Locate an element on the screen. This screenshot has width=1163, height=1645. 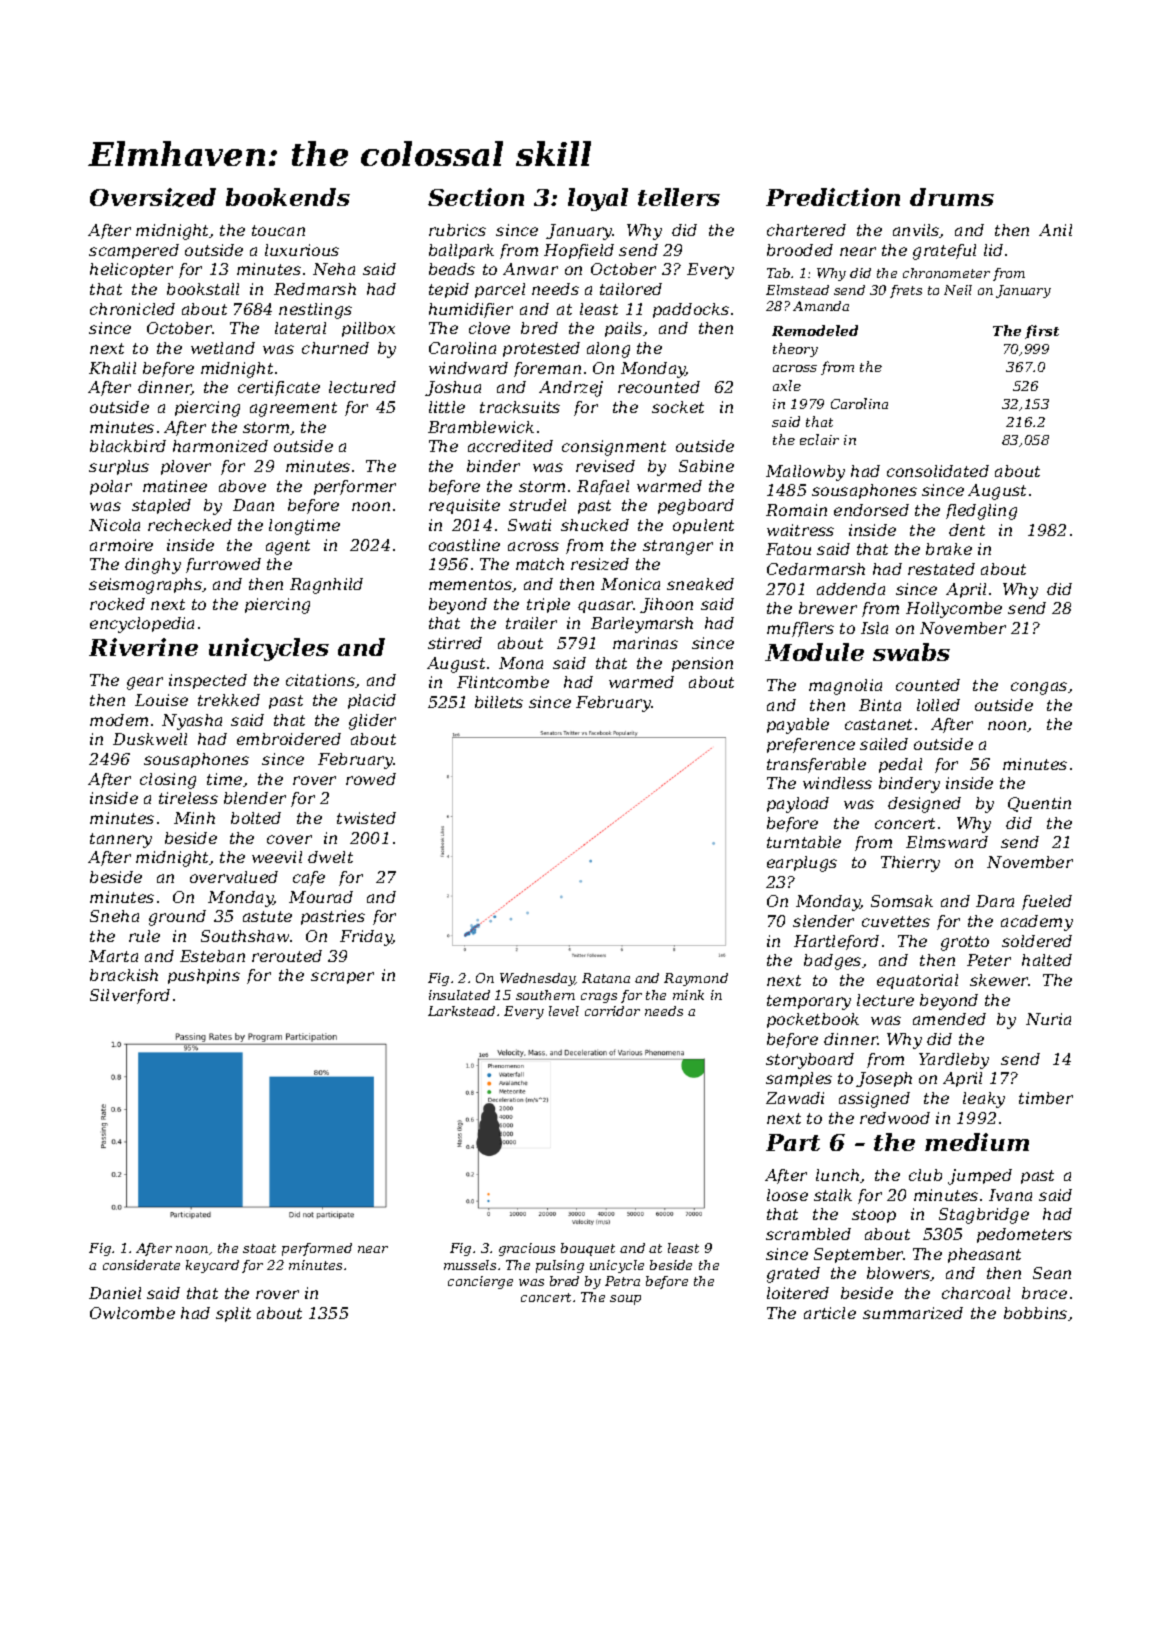
Neil is located at coordinates (958, 290).
